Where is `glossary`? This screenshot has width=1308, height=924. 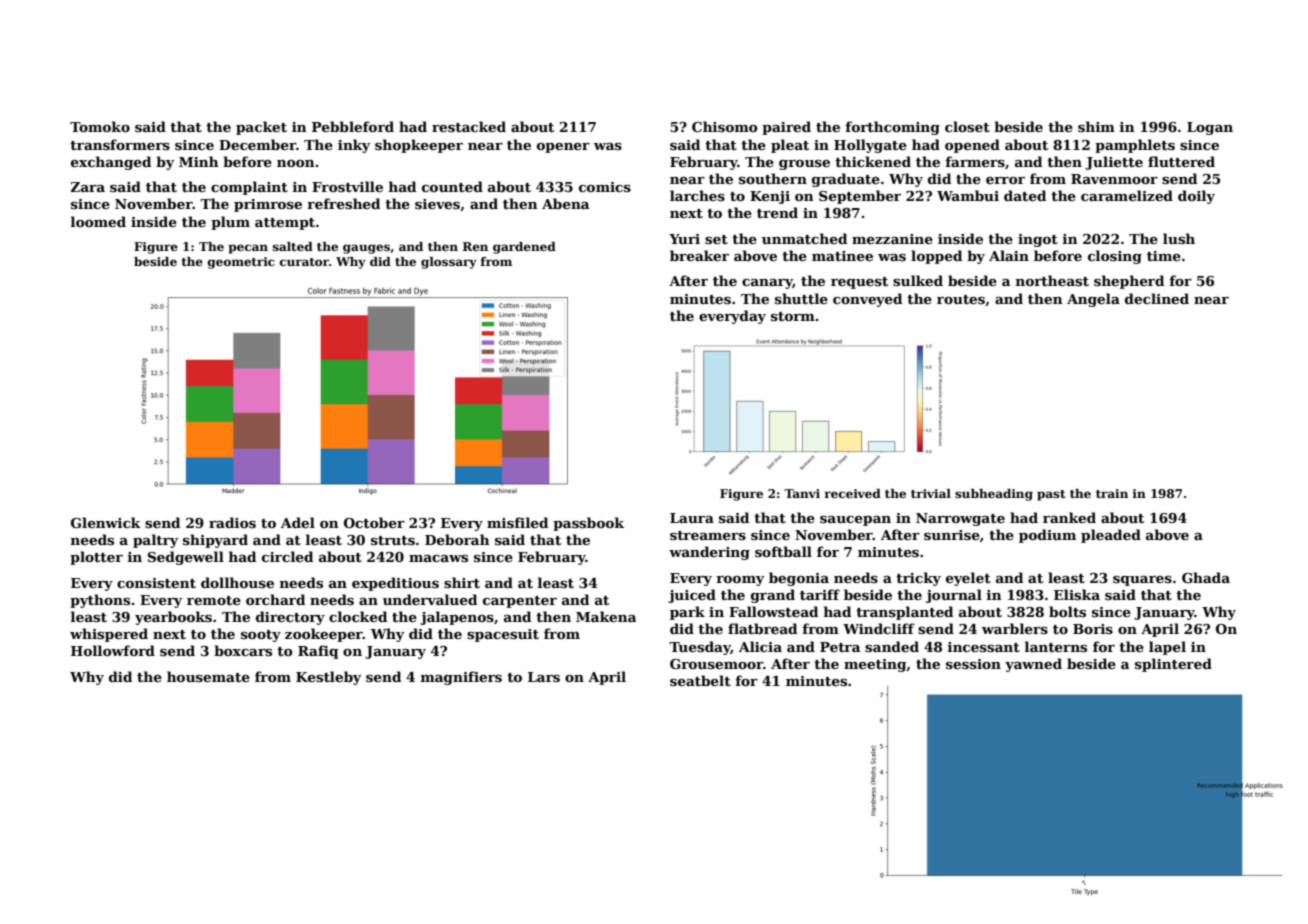
glossary is located at coordinates (449, 263).
